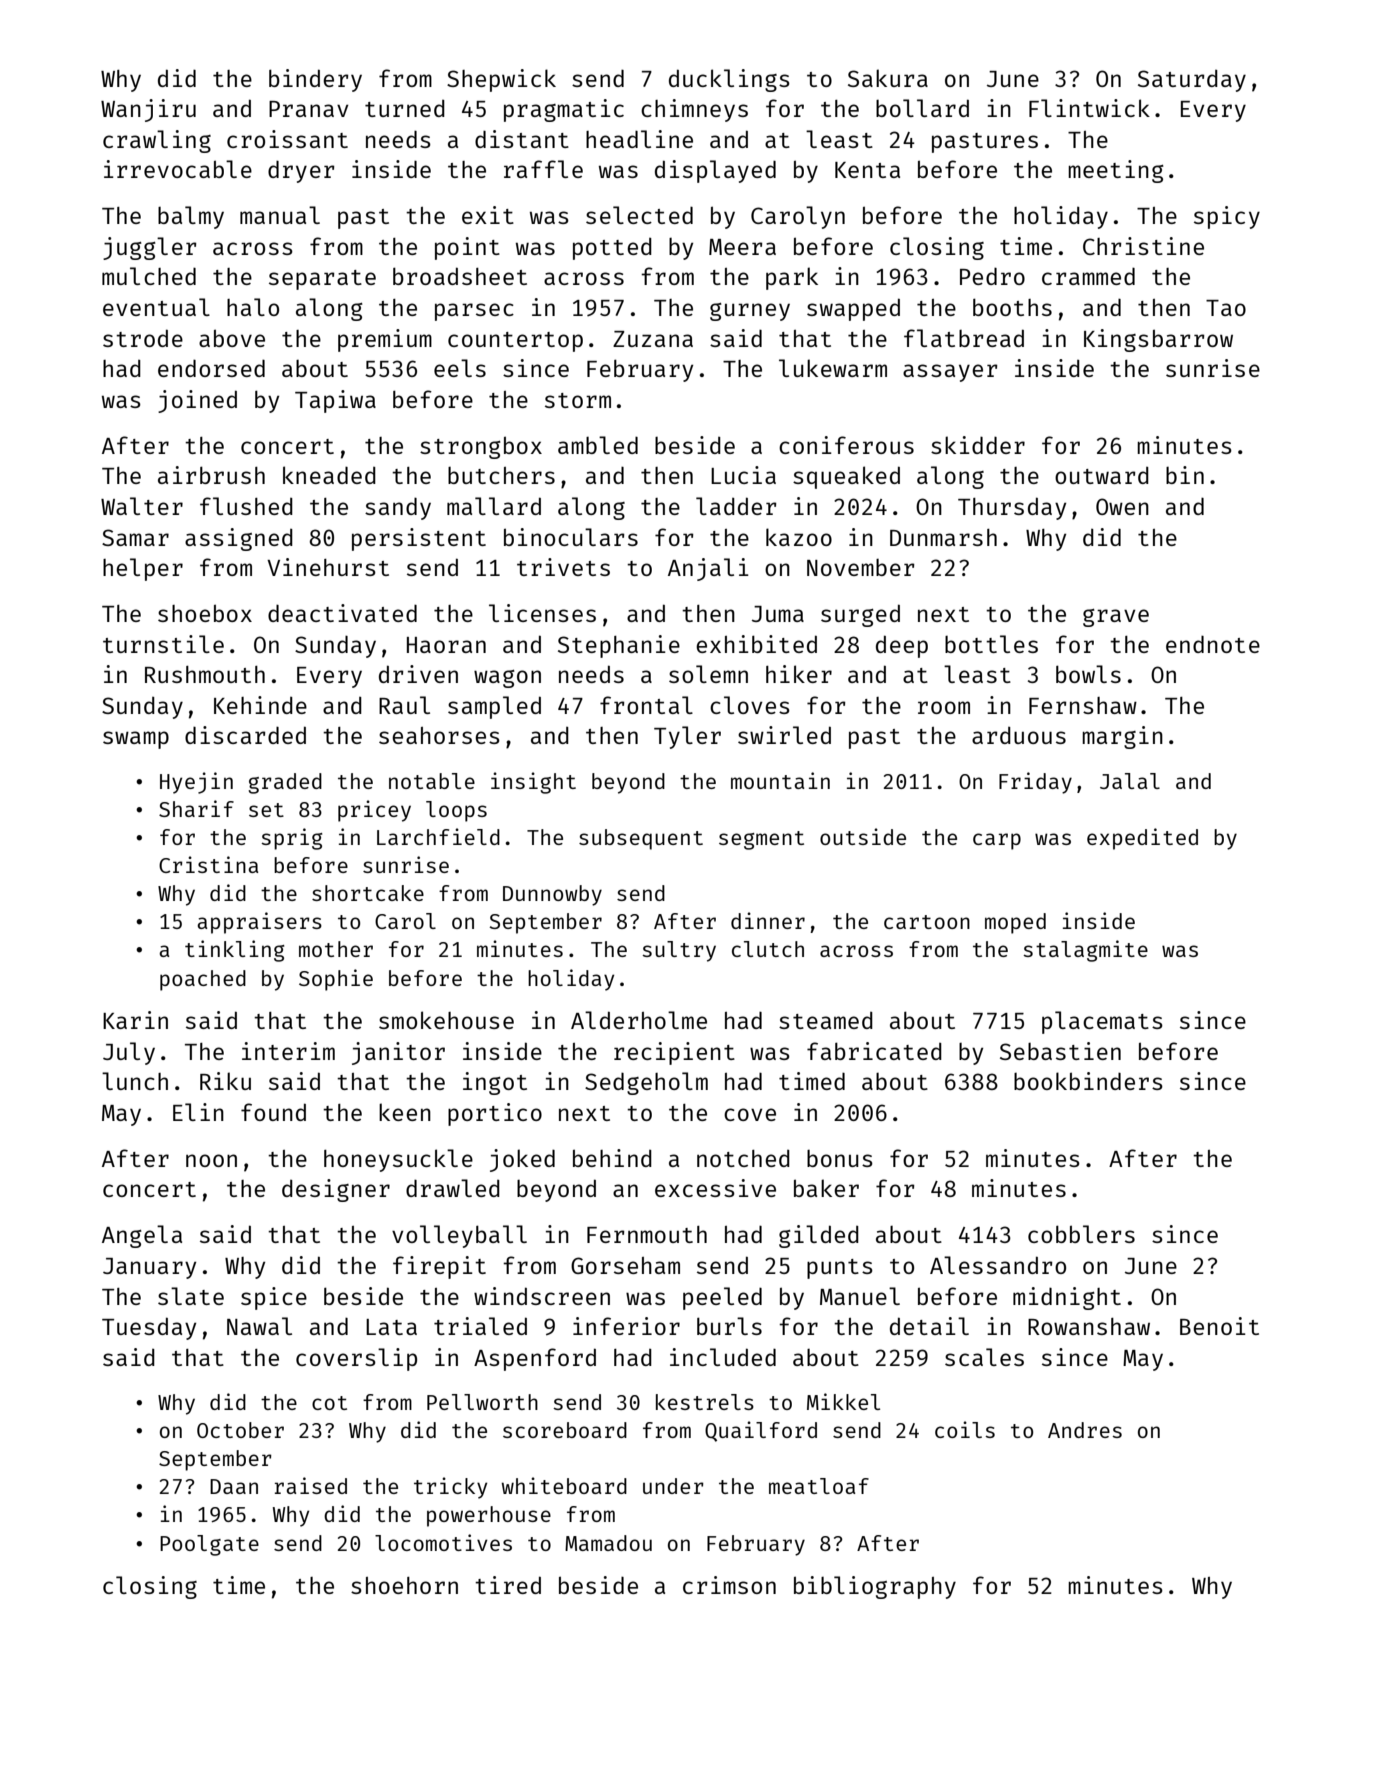 The height and width of the document is (1778, 1374). Describe the element at coordinates (149, 276) in the document. I see `mulched` at that location.
